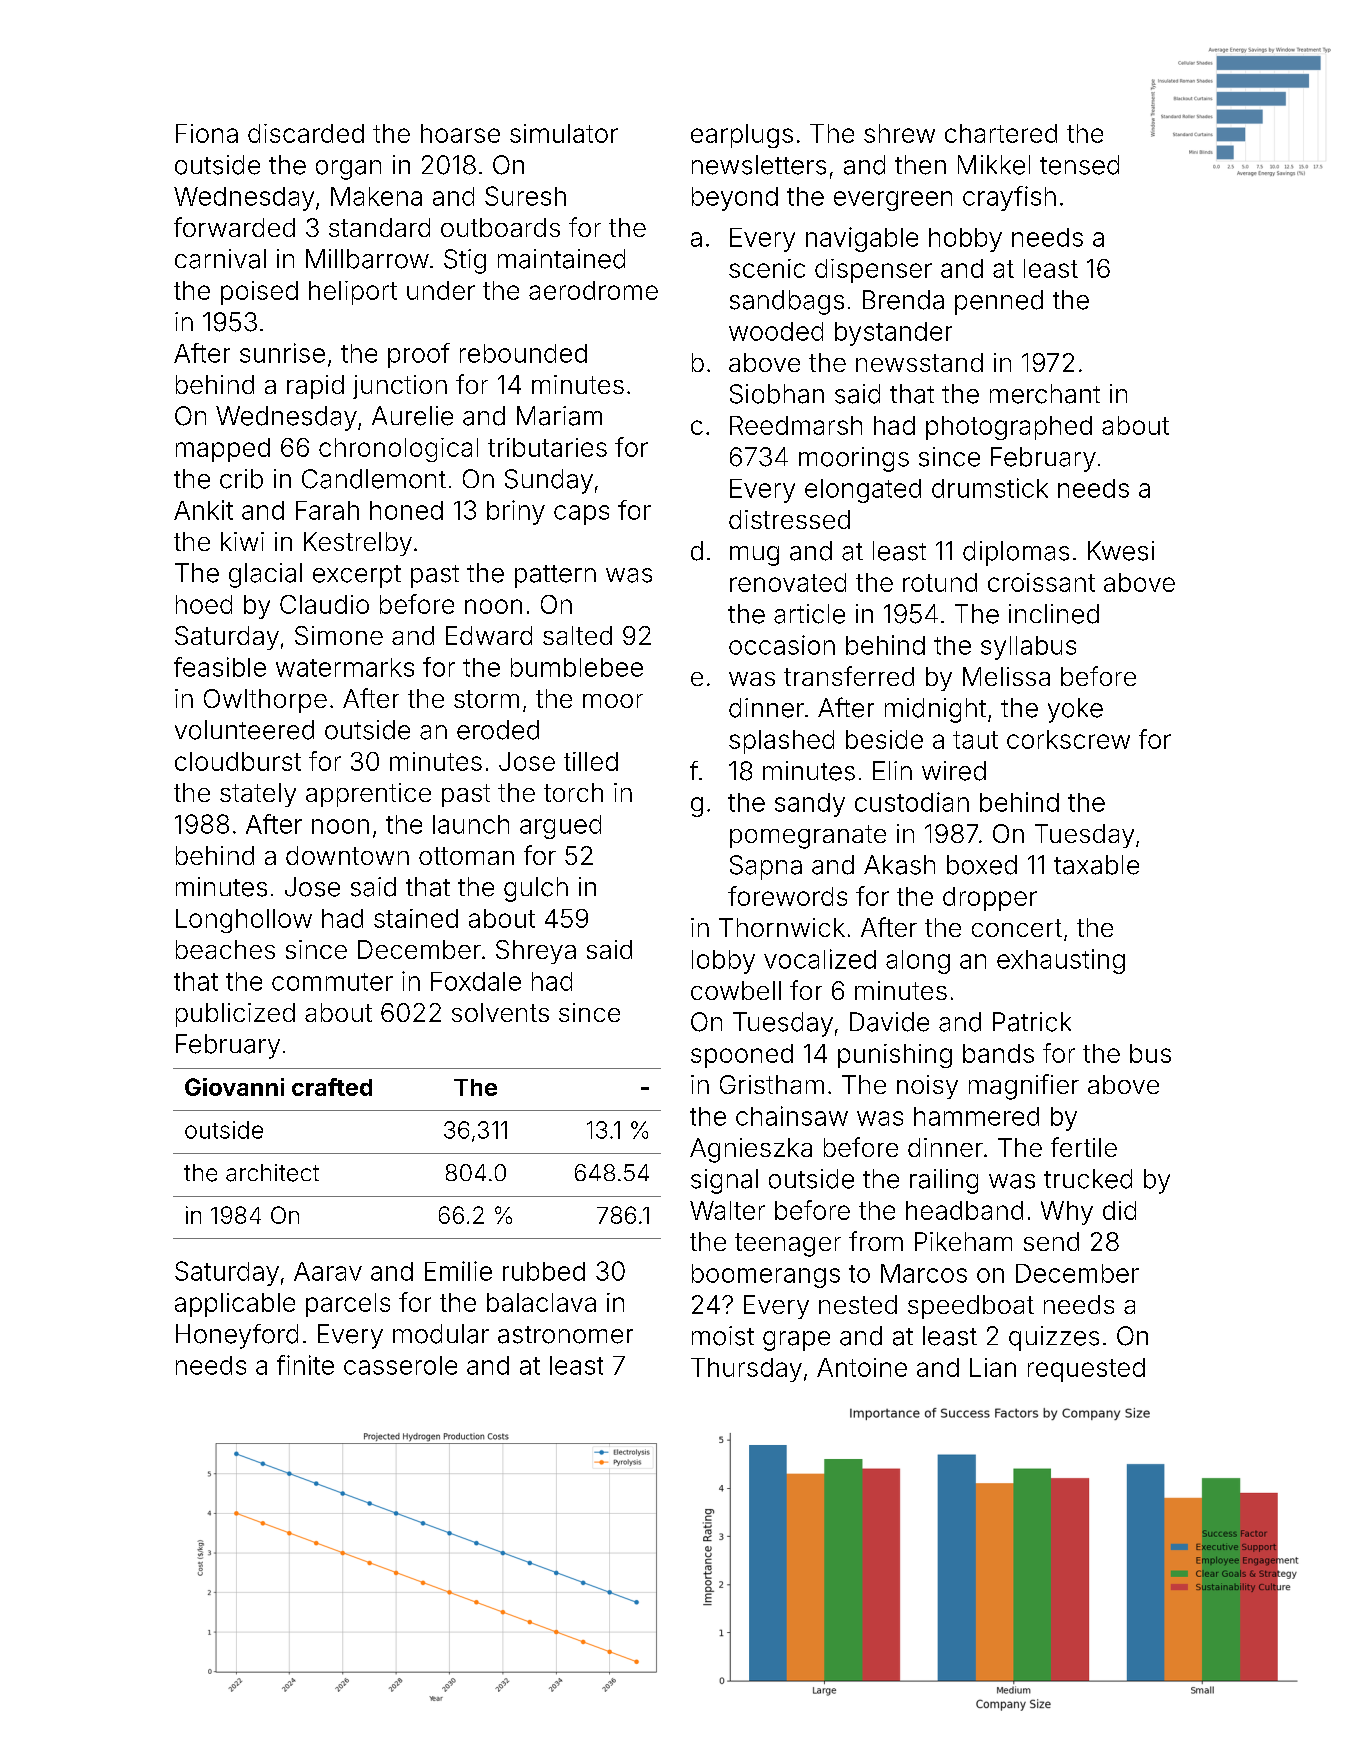 This screenshot has width=1351, height=1749. Describe the element at coordinates (994, 165) in the screenshot. I see `Mikkel` at that location.
